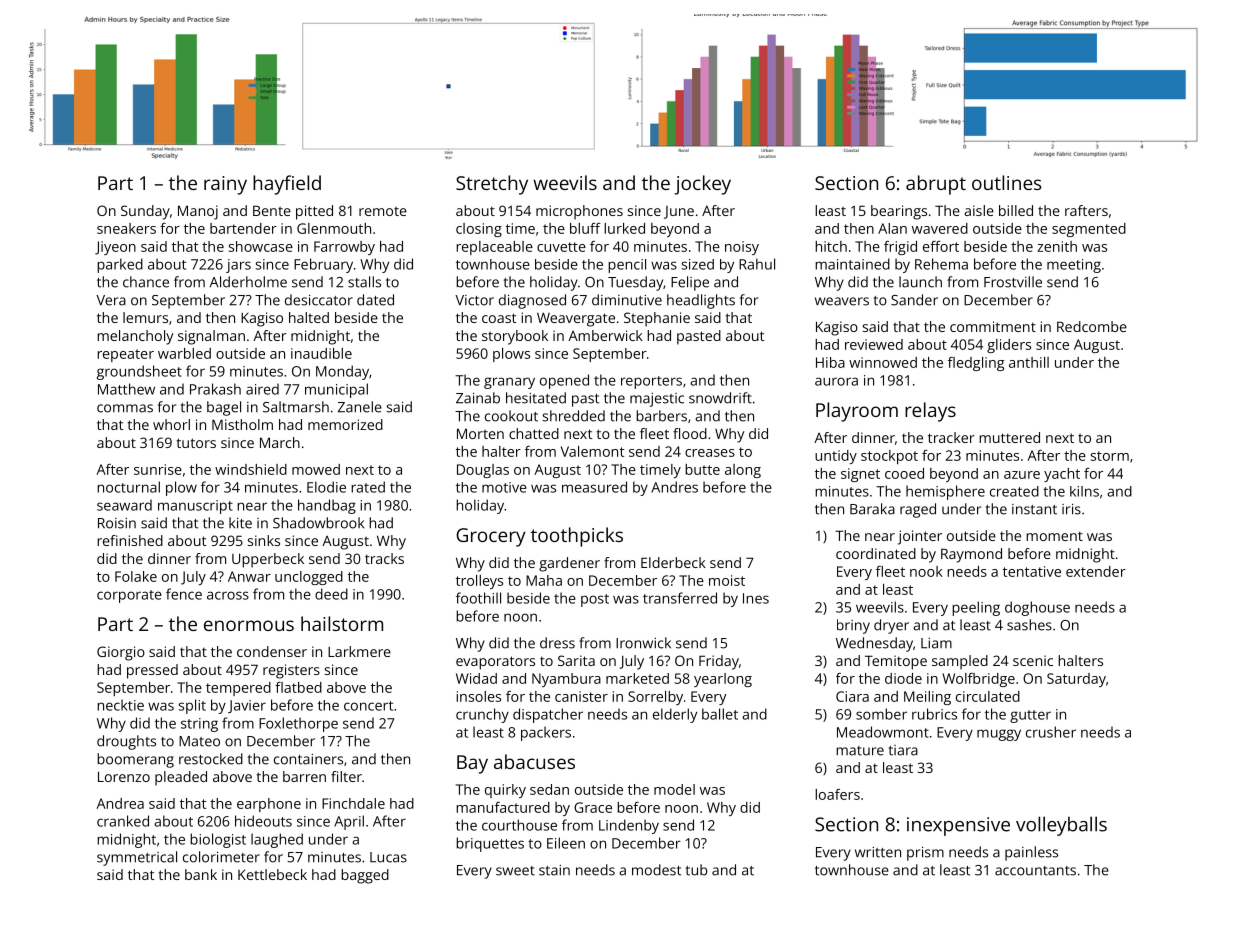  I want to click on repeater, so click(125, 355).
